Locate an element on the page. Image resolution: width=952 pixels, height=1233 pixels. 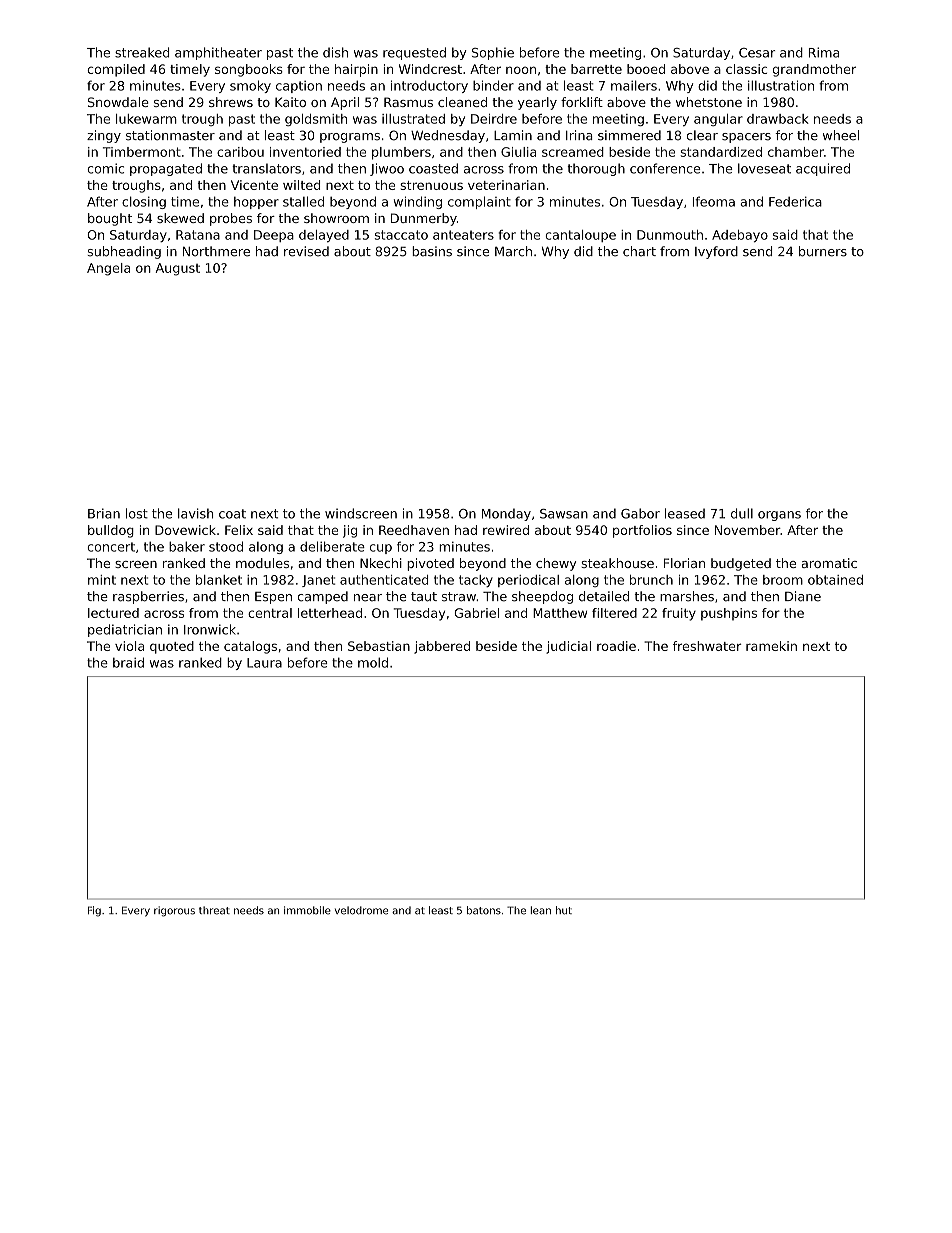
organs is located at coordinates (779, 516).
